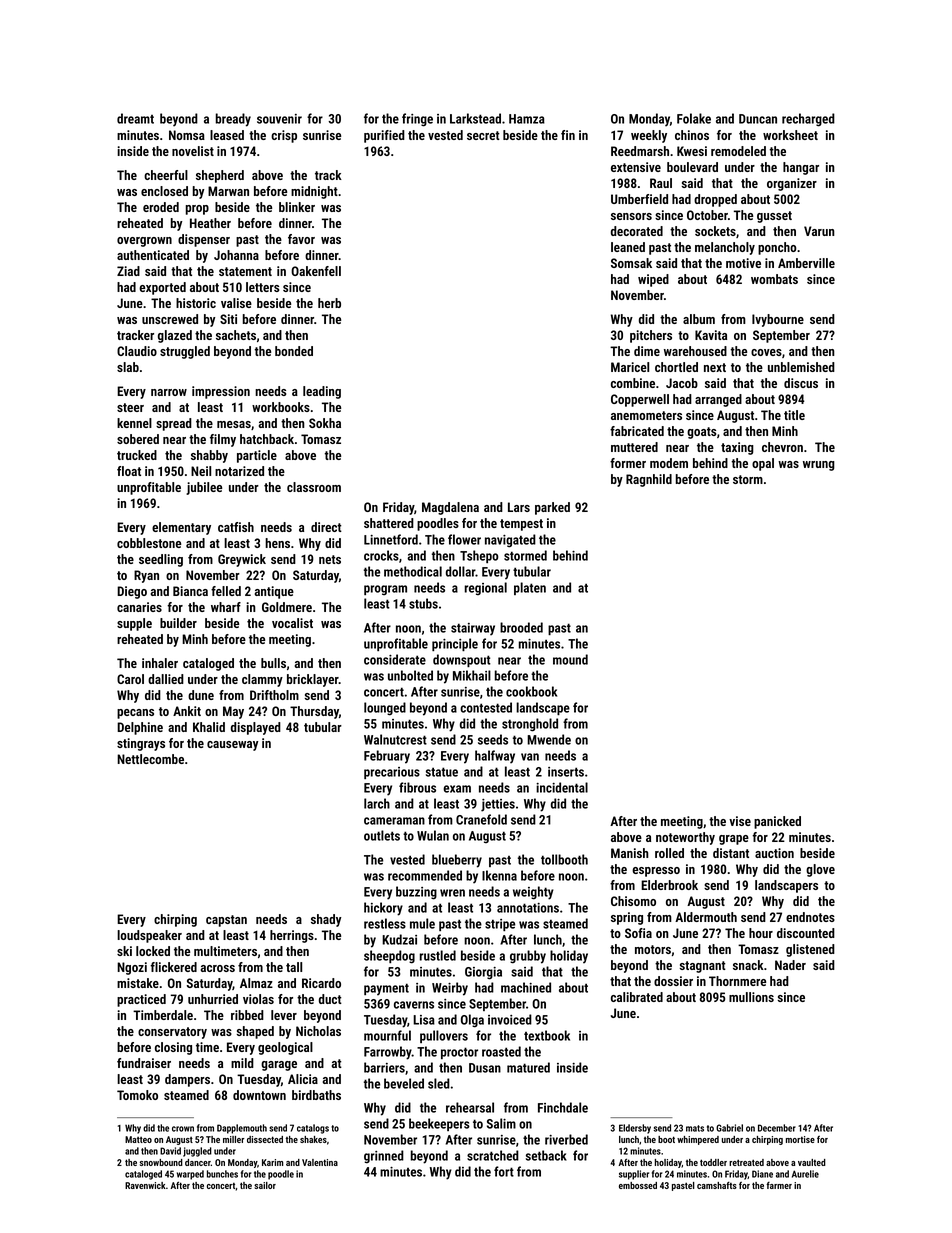  I want to click on cookbook, so click(531, 691).
